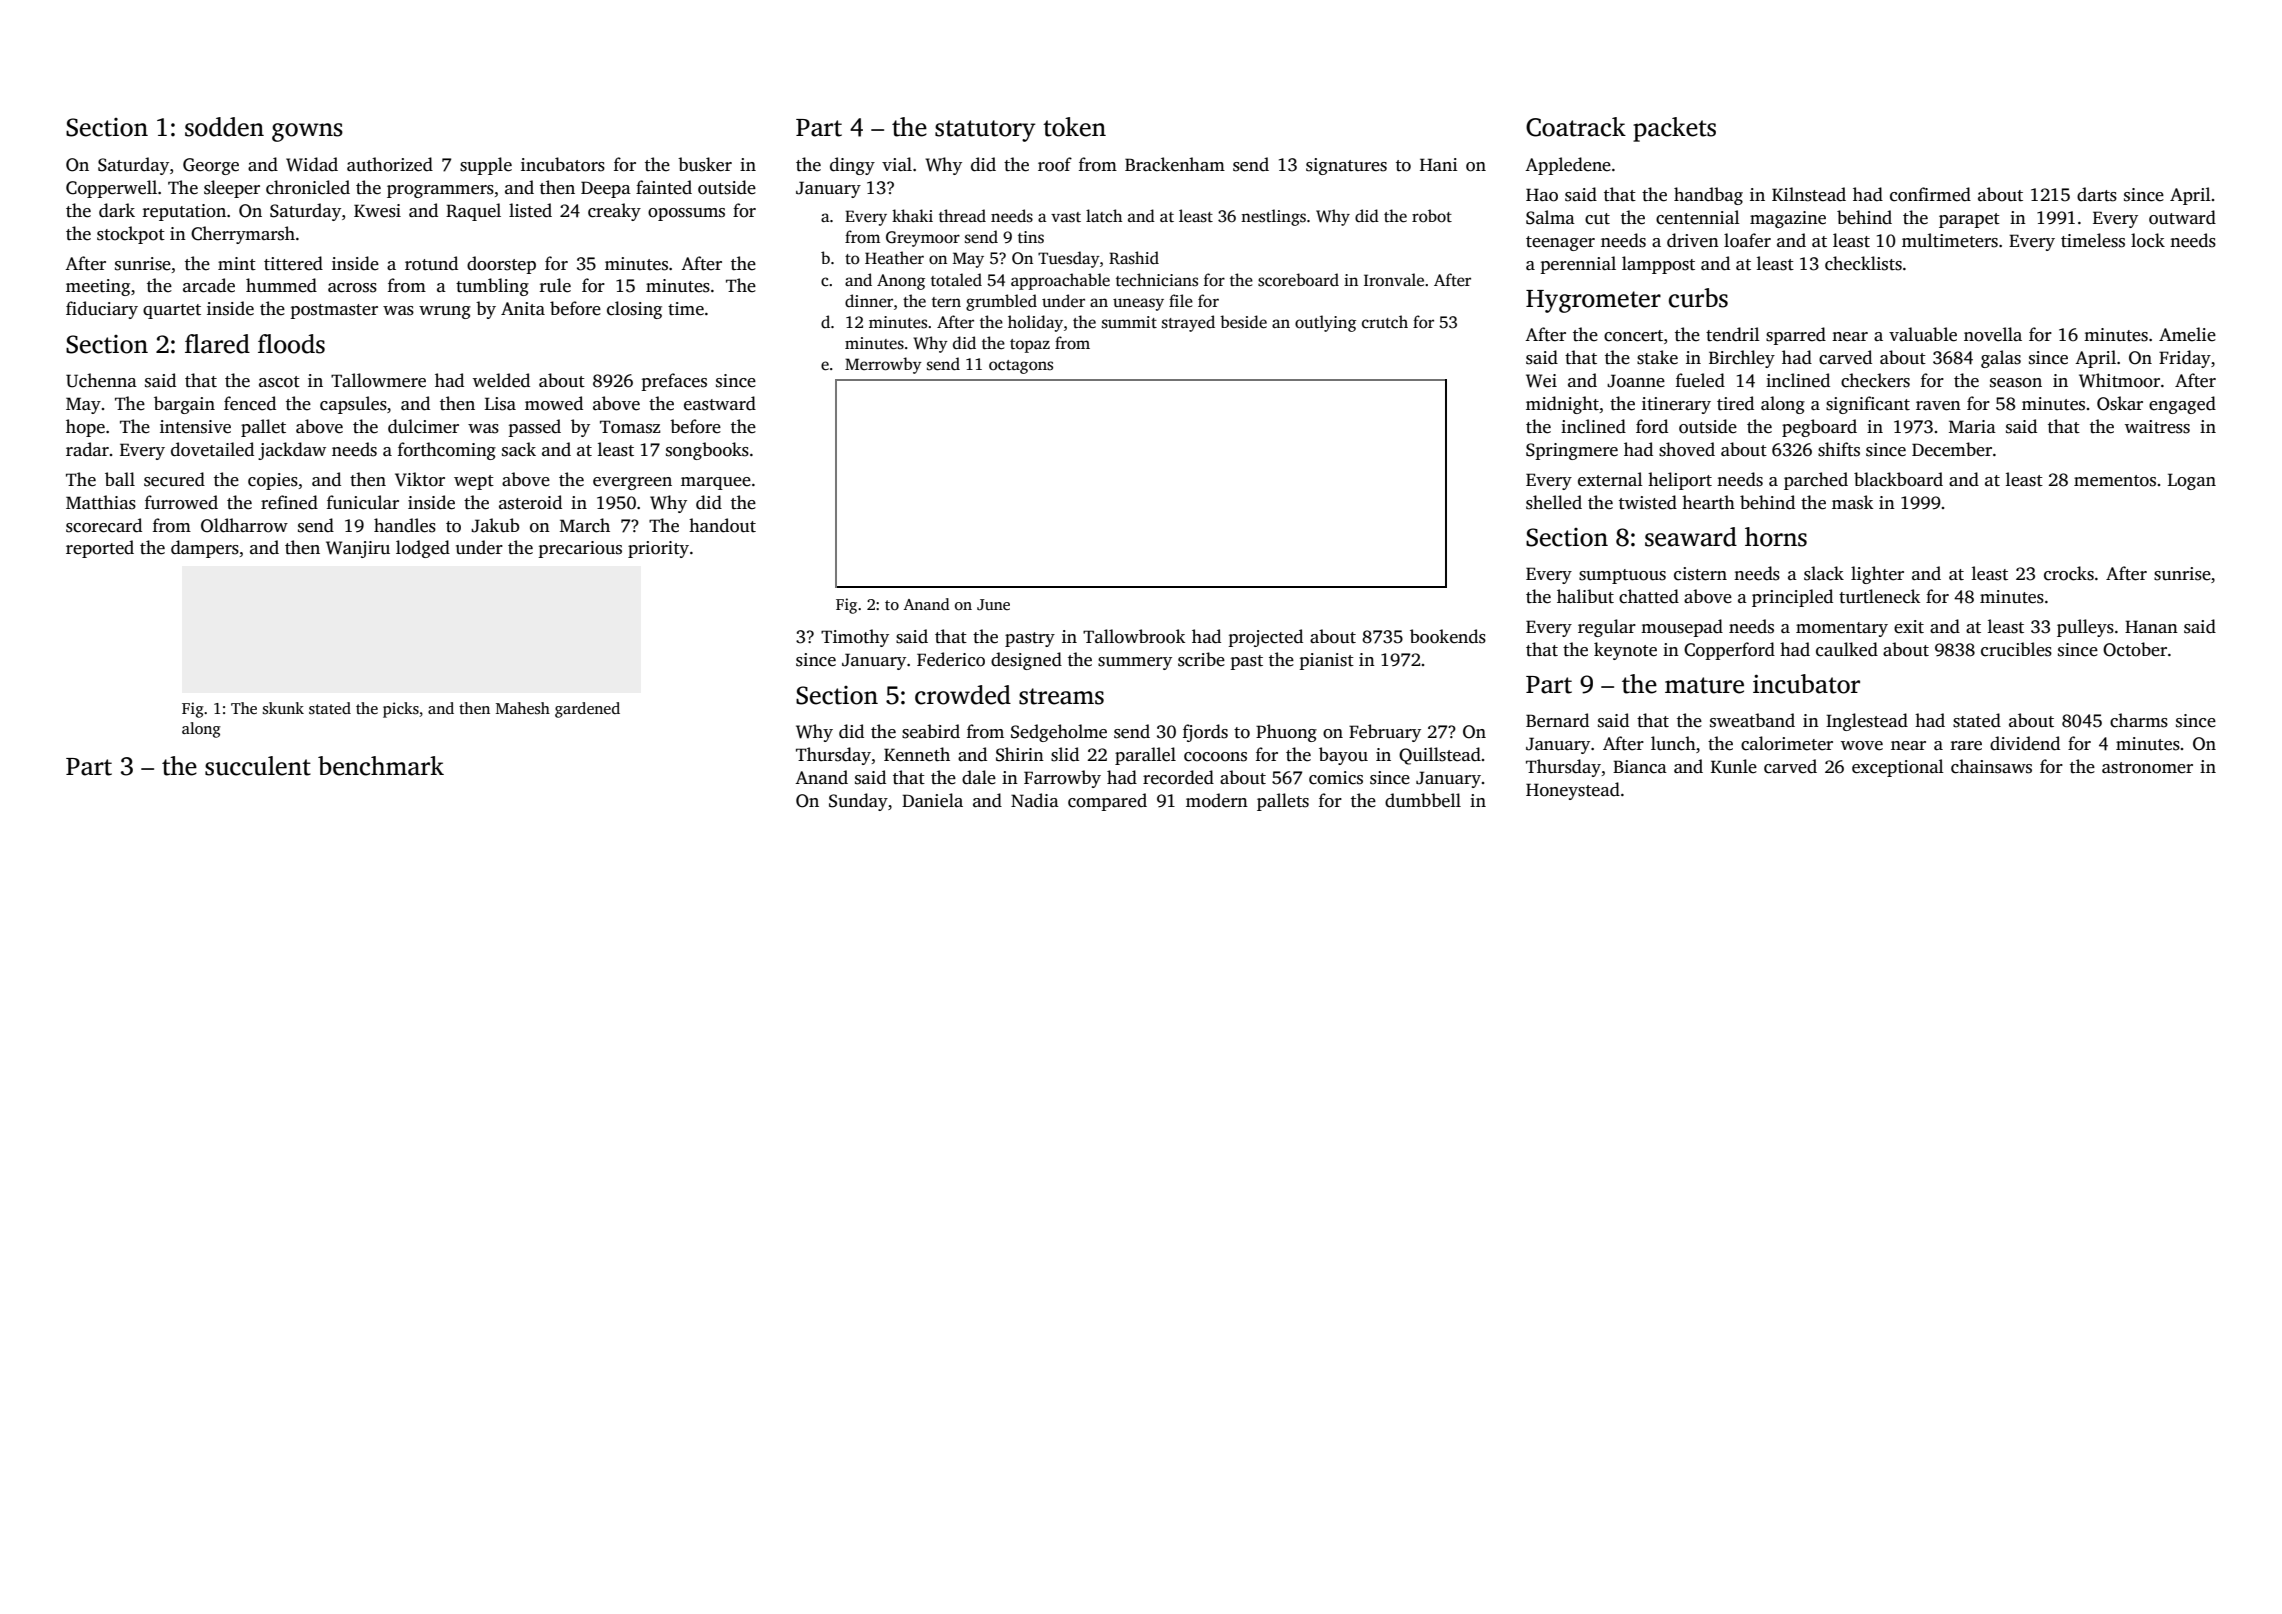  What do you see at coordinates (283, 708) in the screenshot?
I see `skunk` at bounding box center [283, 708].
